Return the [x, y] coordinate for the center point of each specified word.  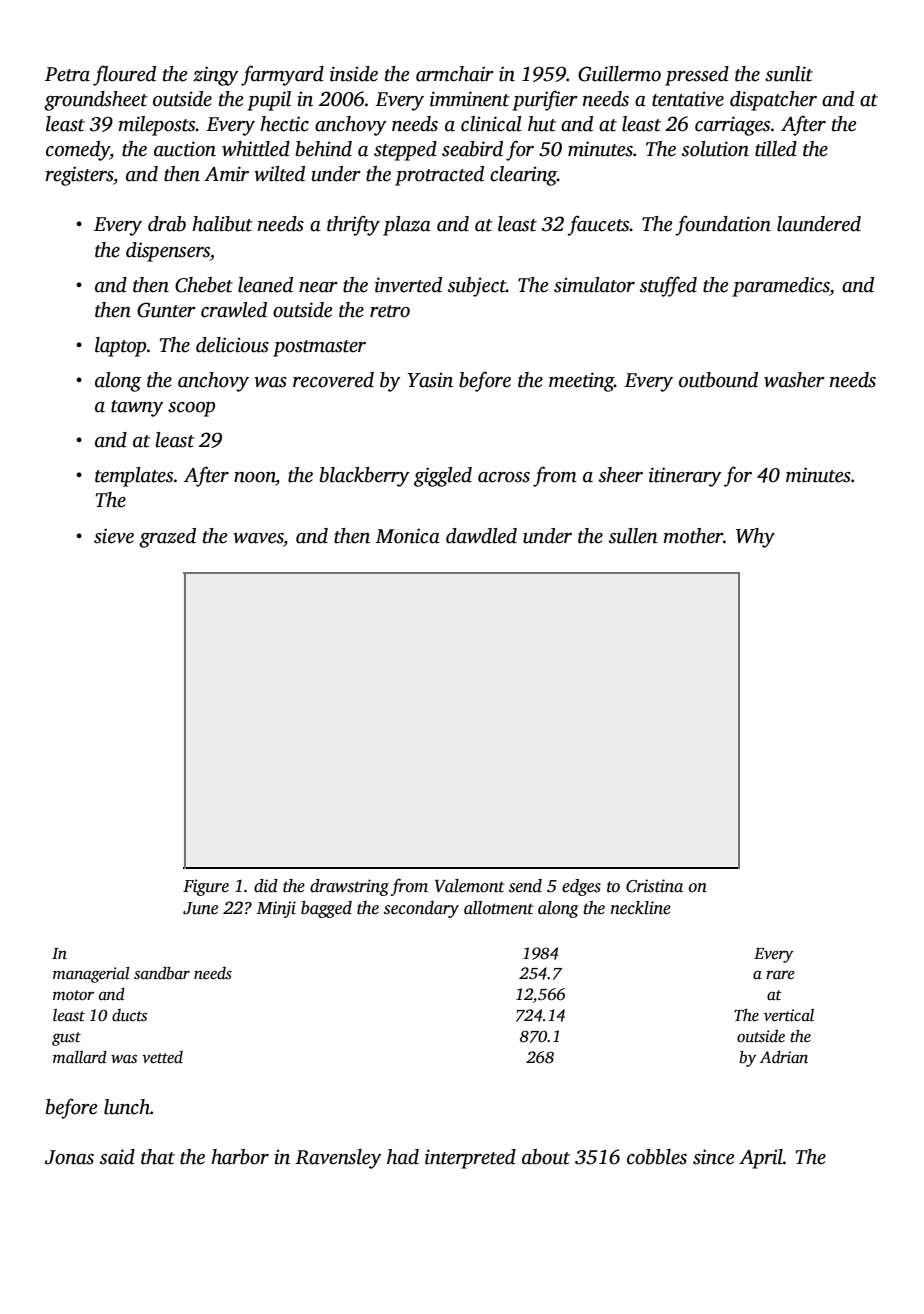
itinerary [685, 477]
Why [755, 538]
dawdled [481, 536]
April [761, 1159]
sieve [114, 536]
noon [255, 478]
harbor [240, 1157]
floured [124, 75]
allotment [499, 908]
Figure [206, 887]
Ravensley [338, 1159]
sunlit [789, 74]
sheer [621, 475]
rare [780, 975]
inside [354, 74]
